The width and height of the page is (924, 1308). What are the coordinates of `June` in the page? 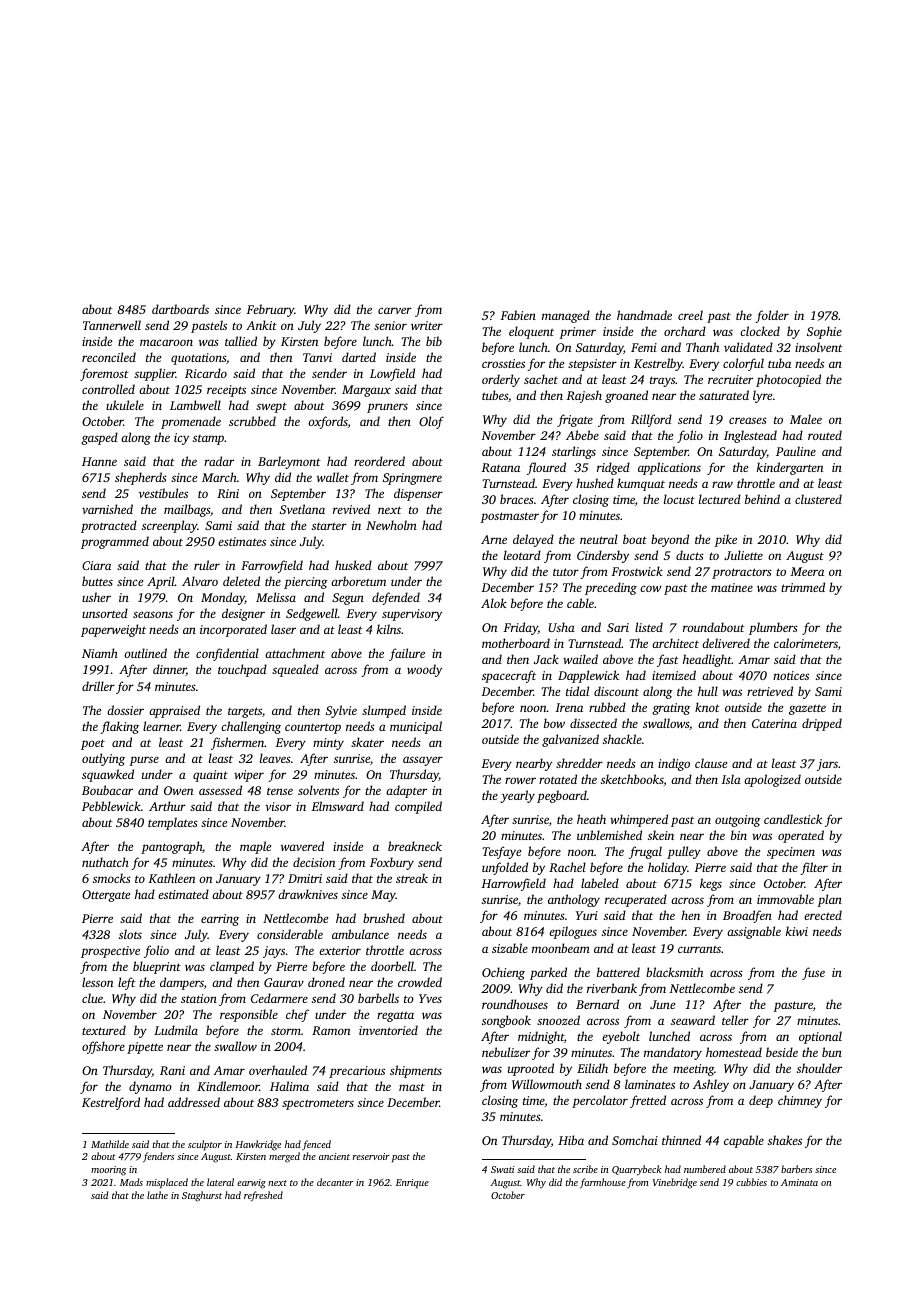 It's located at (662, 1004).
